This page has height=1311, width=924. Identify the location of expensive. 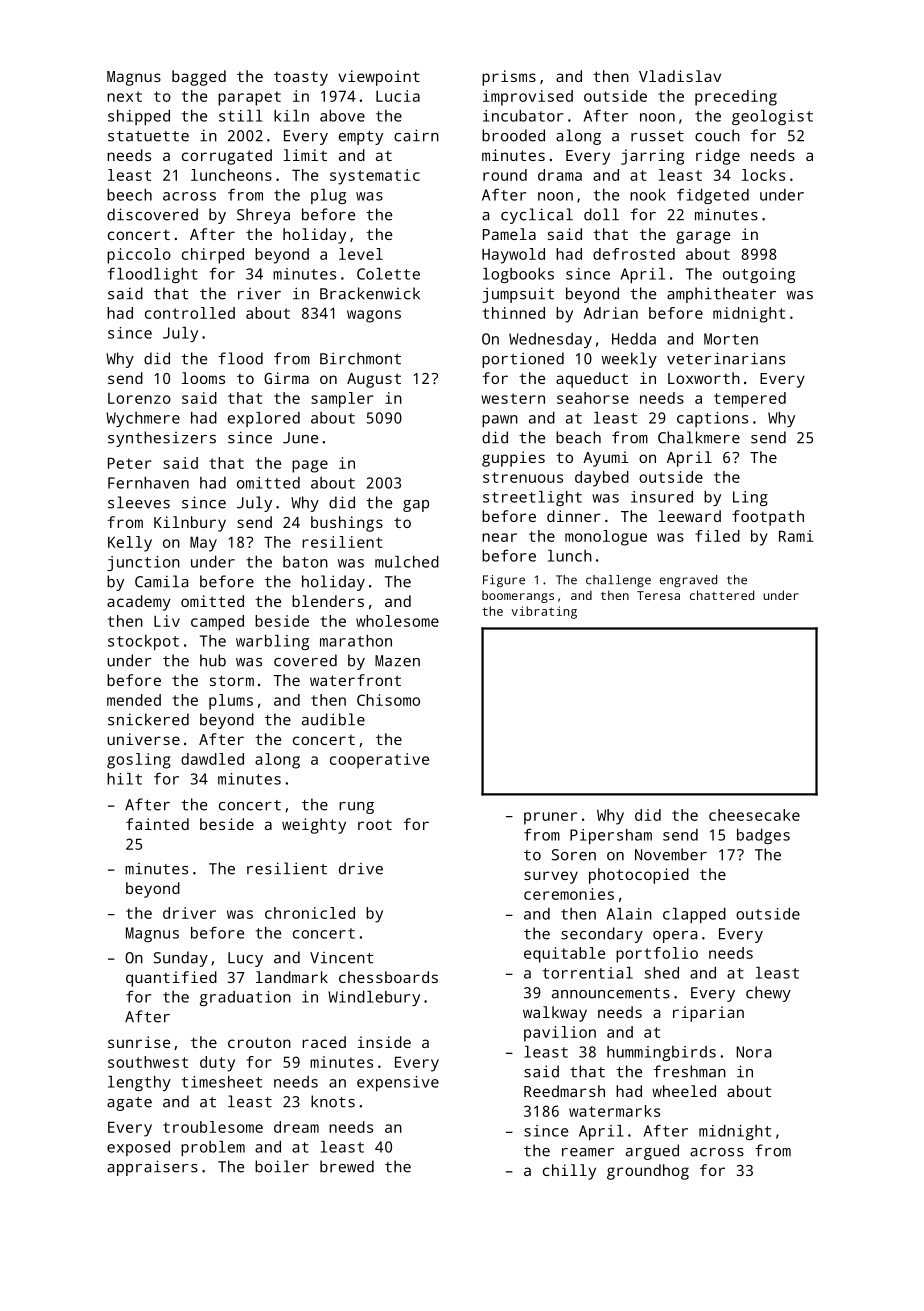
(398, 1083).
